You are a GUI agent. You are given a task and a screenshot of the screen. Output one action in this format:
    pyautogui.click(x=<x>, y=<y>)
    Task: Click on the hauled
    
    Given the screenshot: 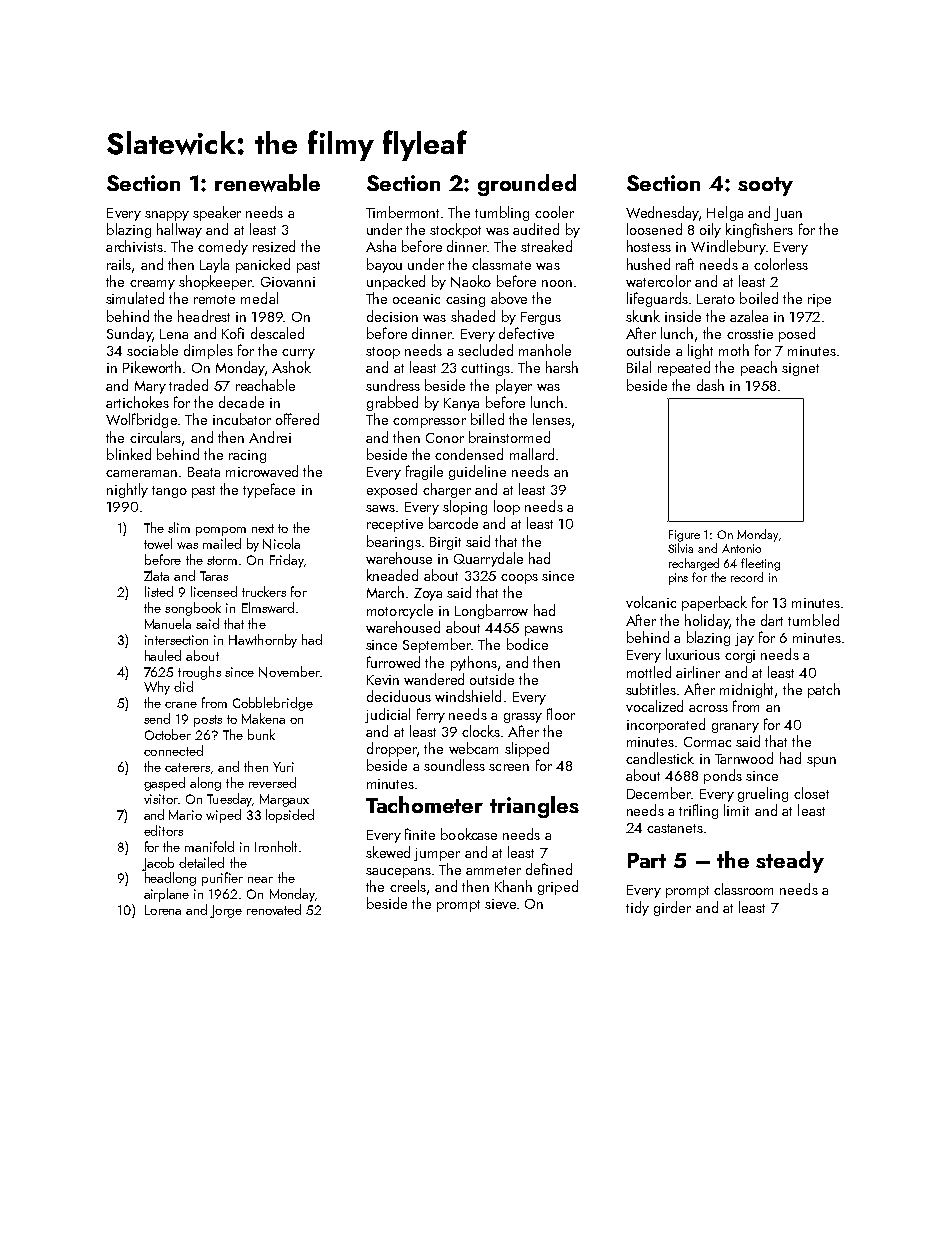 What is the action you would take?
    pyautogui.click(x=163, y=655)
